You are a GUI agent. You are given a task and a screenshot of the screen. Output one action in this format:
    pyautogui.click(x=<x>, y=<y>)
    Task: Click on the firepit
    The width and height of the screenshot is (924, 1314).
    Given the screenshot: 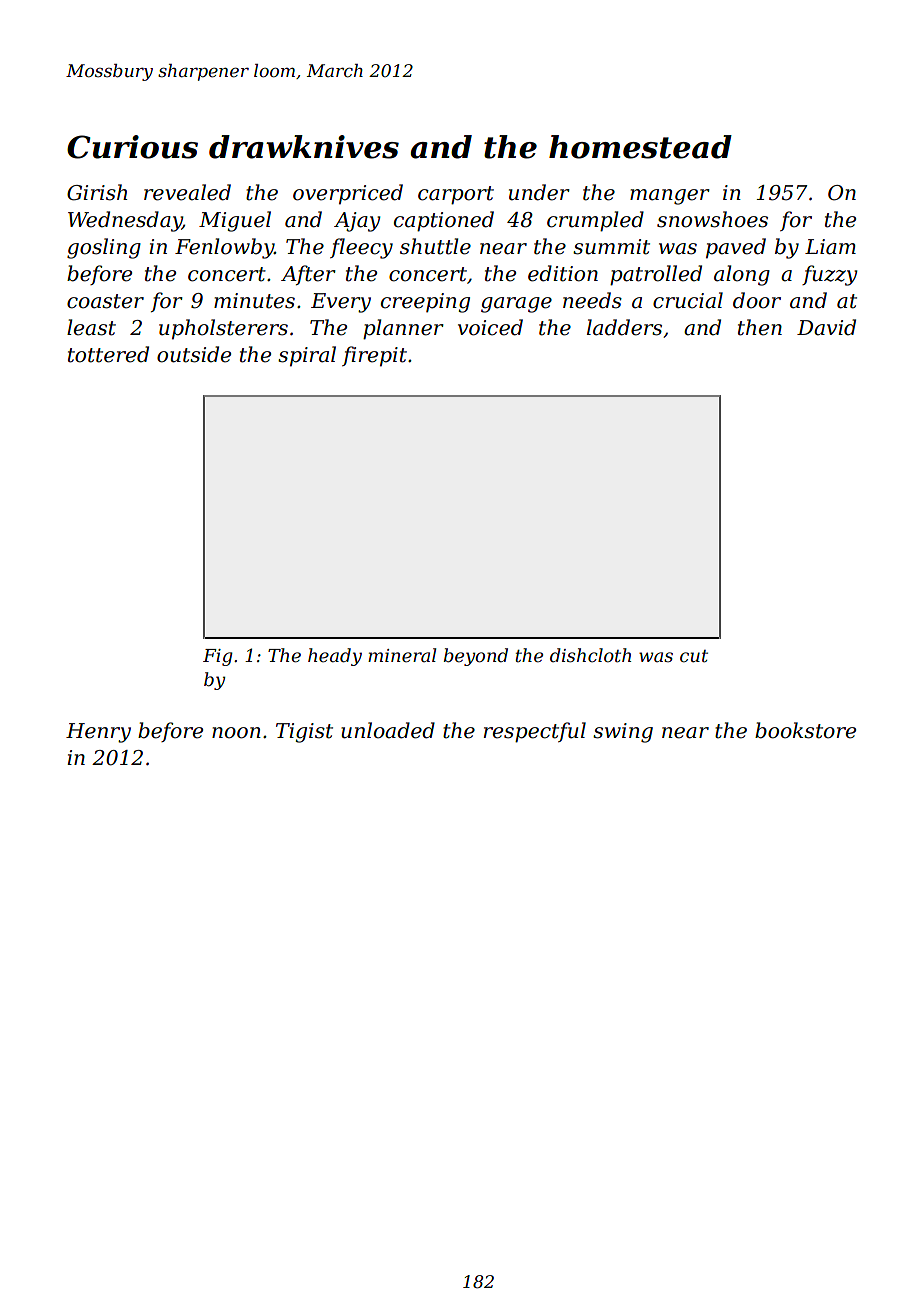 What is the action you would take?
    pyautogui.click(x=374, y=356)
